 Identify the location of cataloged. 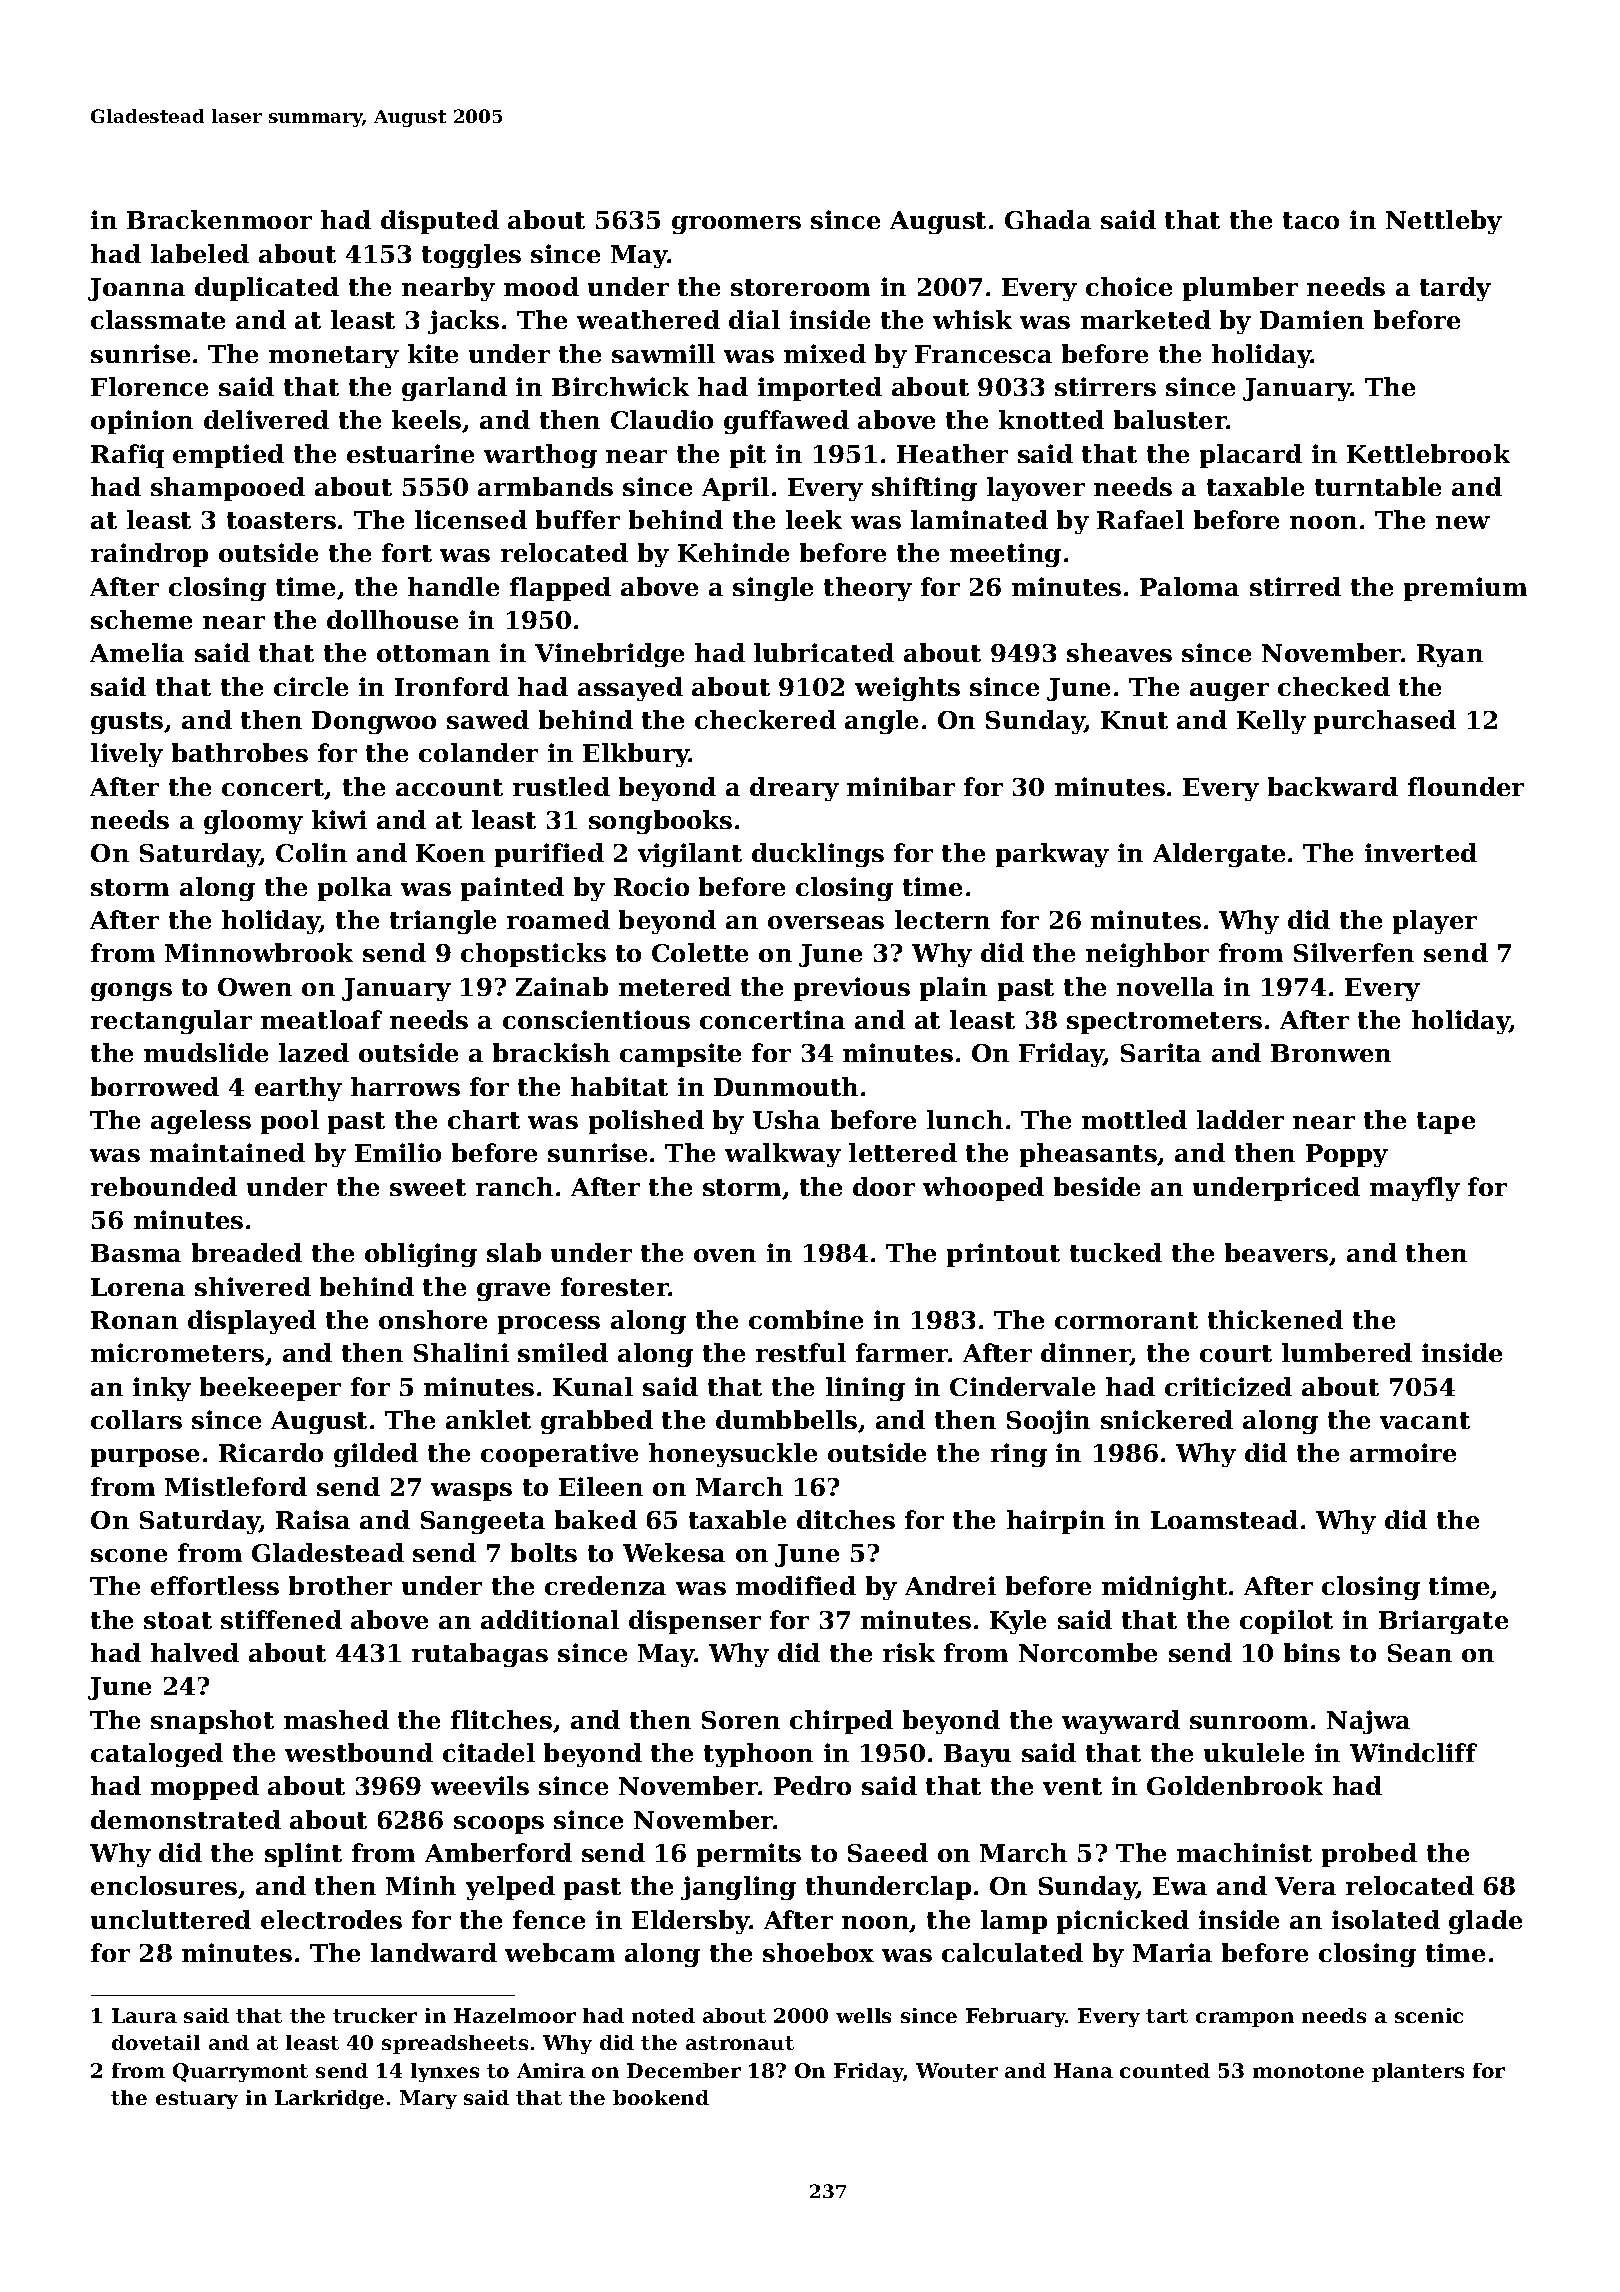
(157, 1755).
